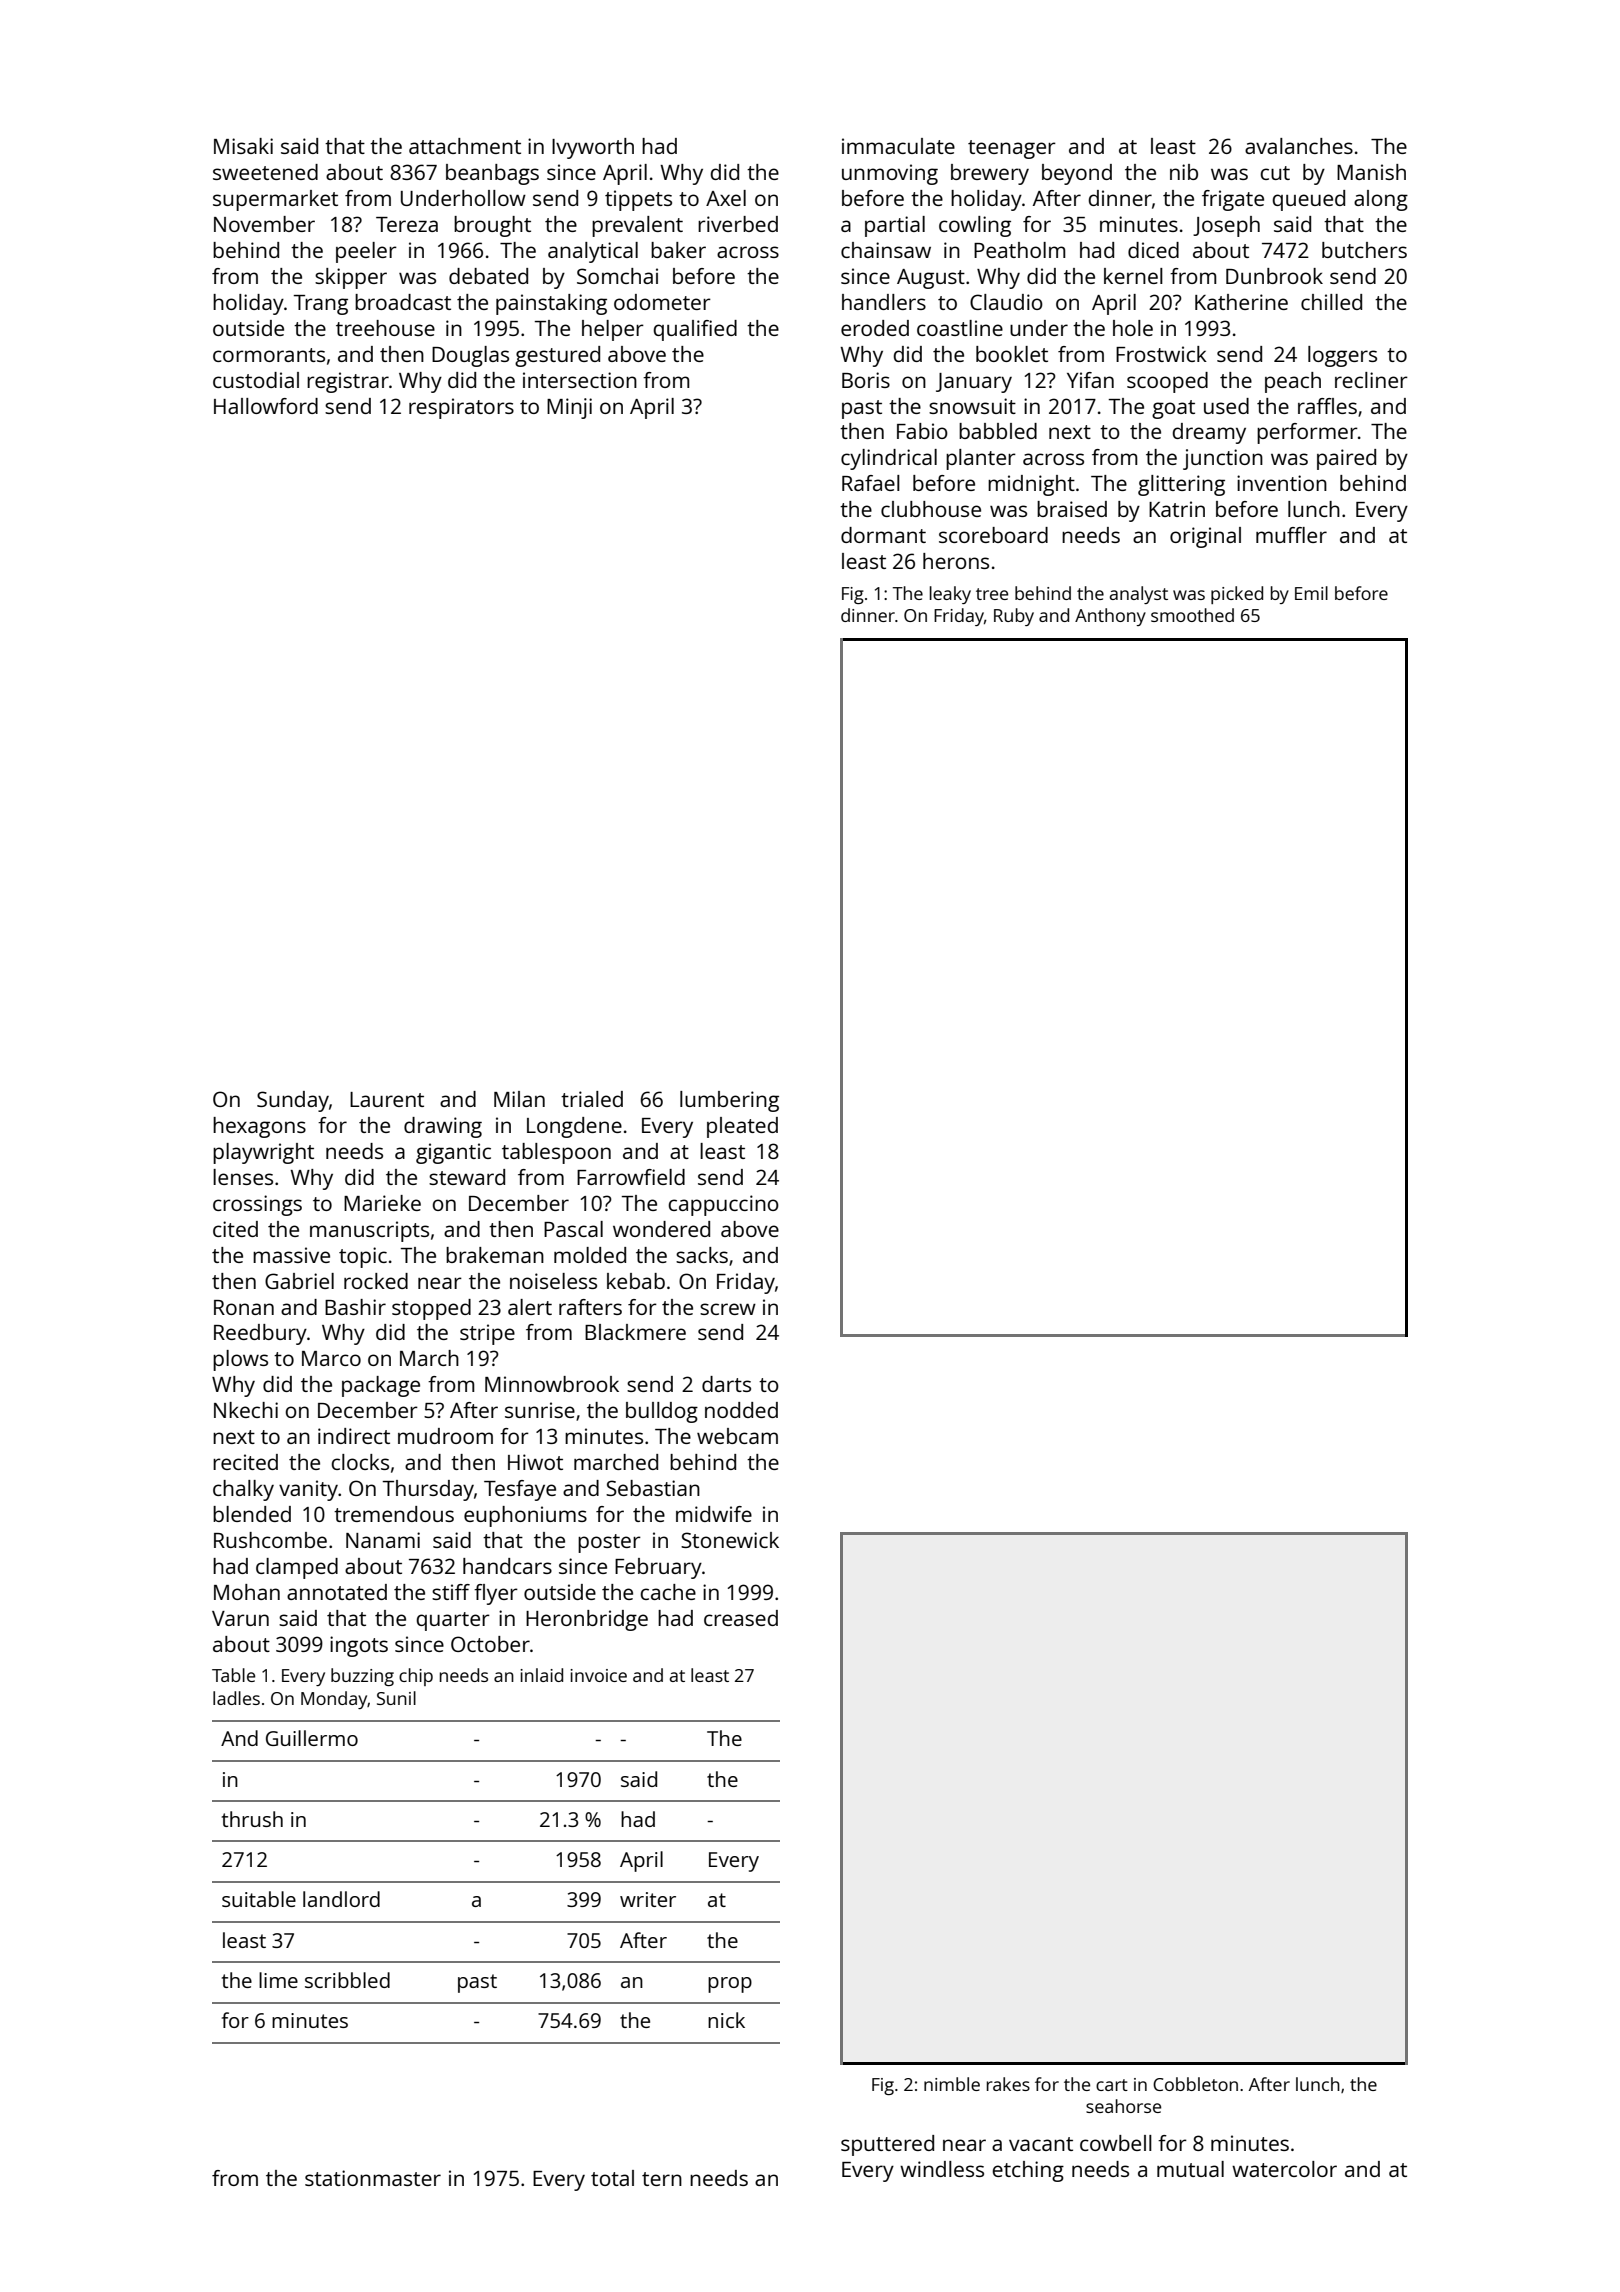 The image size is (1620, 2292). I want to click on cappuccino, so click(723, 1205).
